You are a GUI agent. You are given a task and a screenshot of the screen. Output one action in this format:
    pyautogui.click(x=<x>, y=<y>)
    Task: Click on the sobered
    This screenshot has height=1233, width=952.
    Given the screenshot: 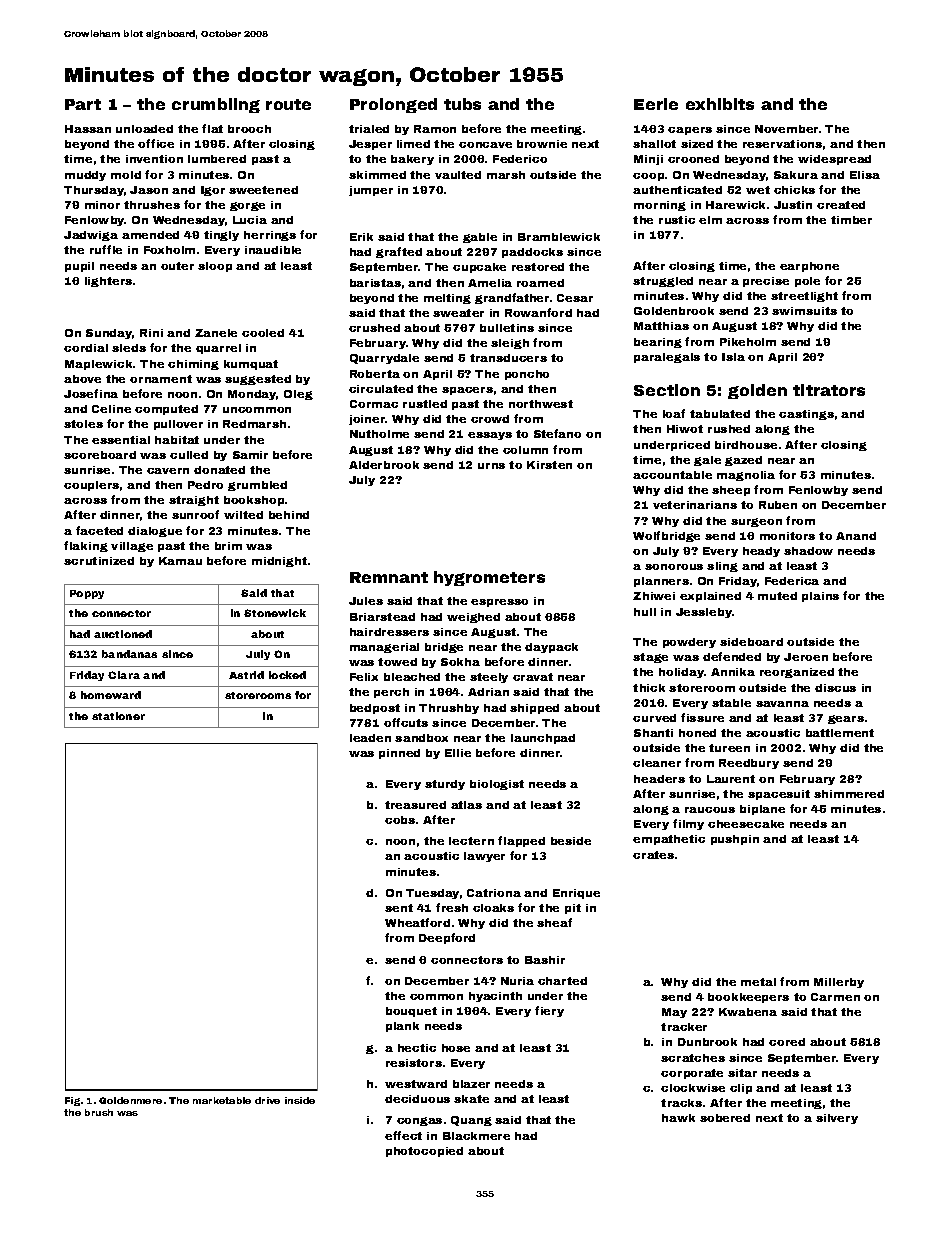 What is the action you would take?
    pyautogui.click(x=725, y=1118)
